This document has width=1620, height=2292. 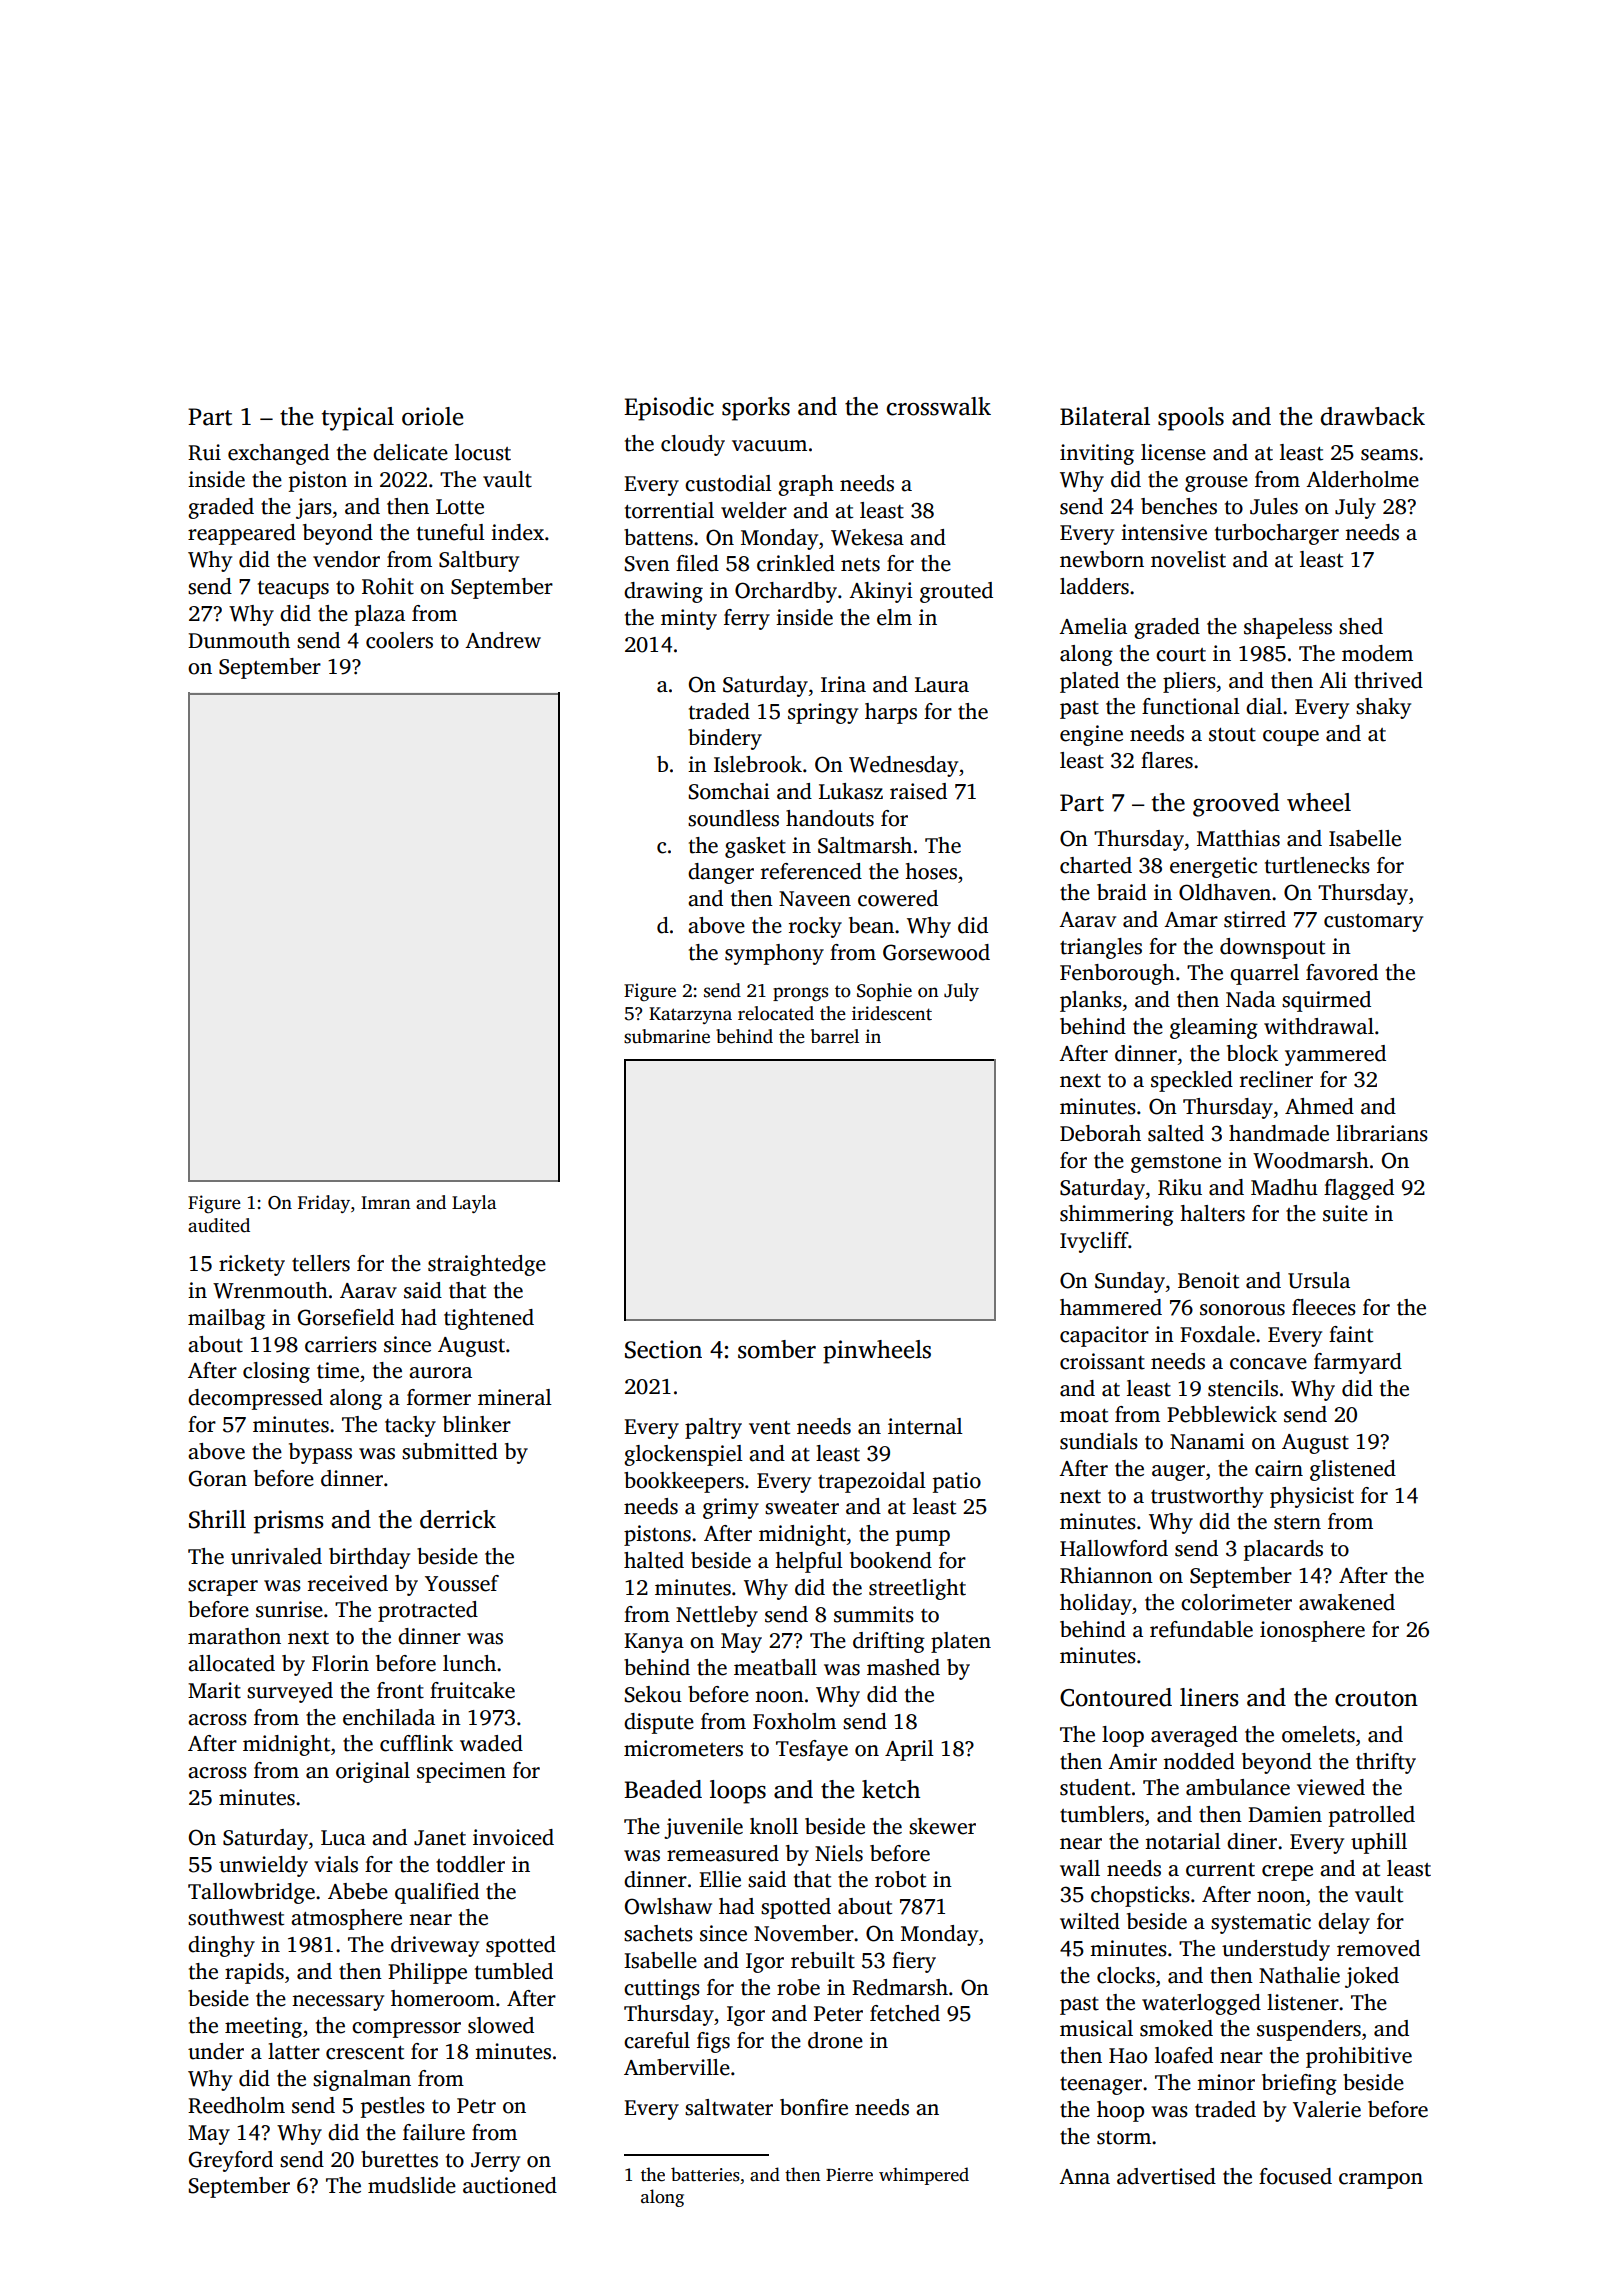 What do you see at coordinates (689, 619) in the document?
I see `minty` at bounding box center [689, 619].
